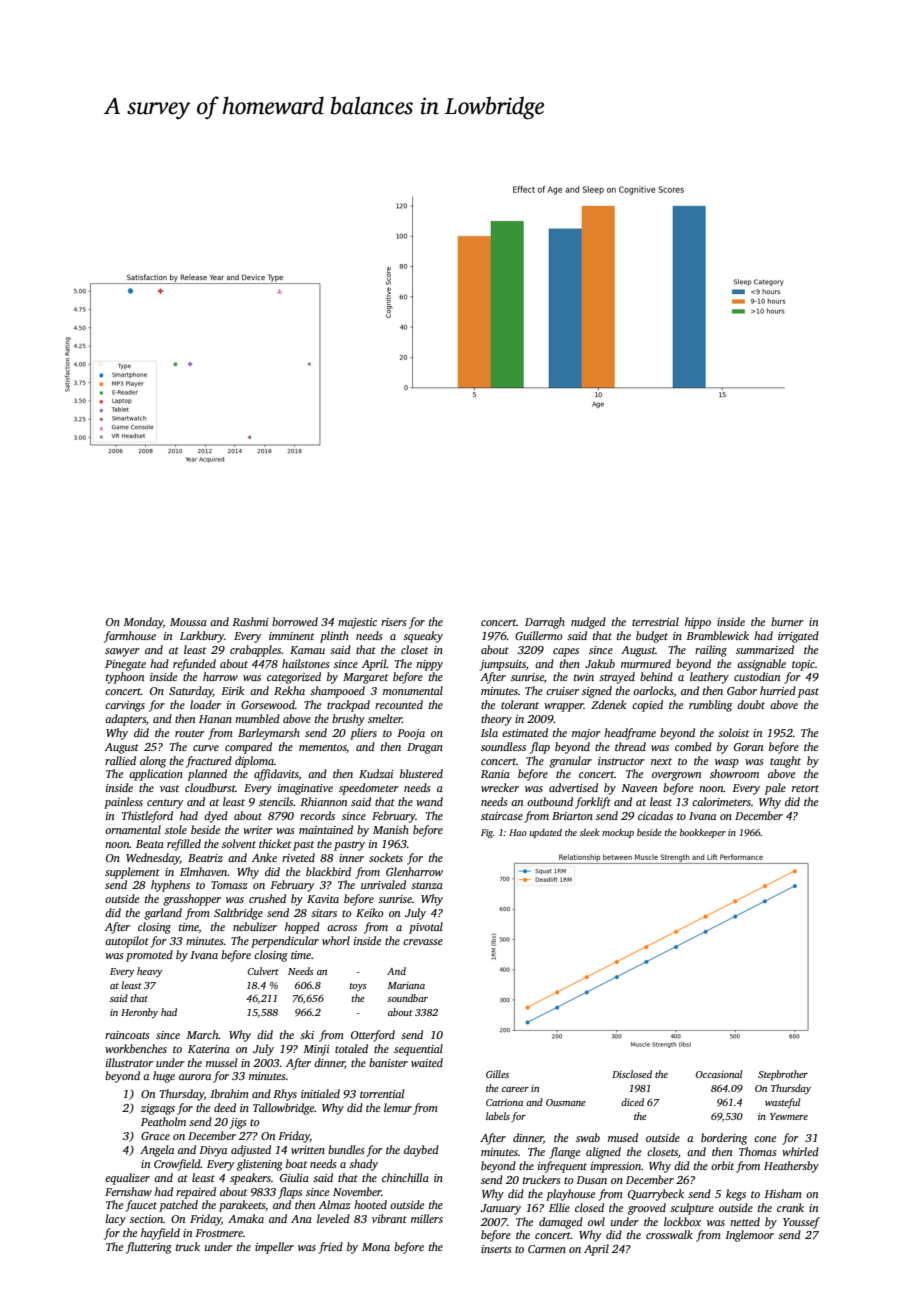 This document has width=924, height=1308. Describe the element at coordinates (407, 998) in the document. I see `soundbar` at that location.
